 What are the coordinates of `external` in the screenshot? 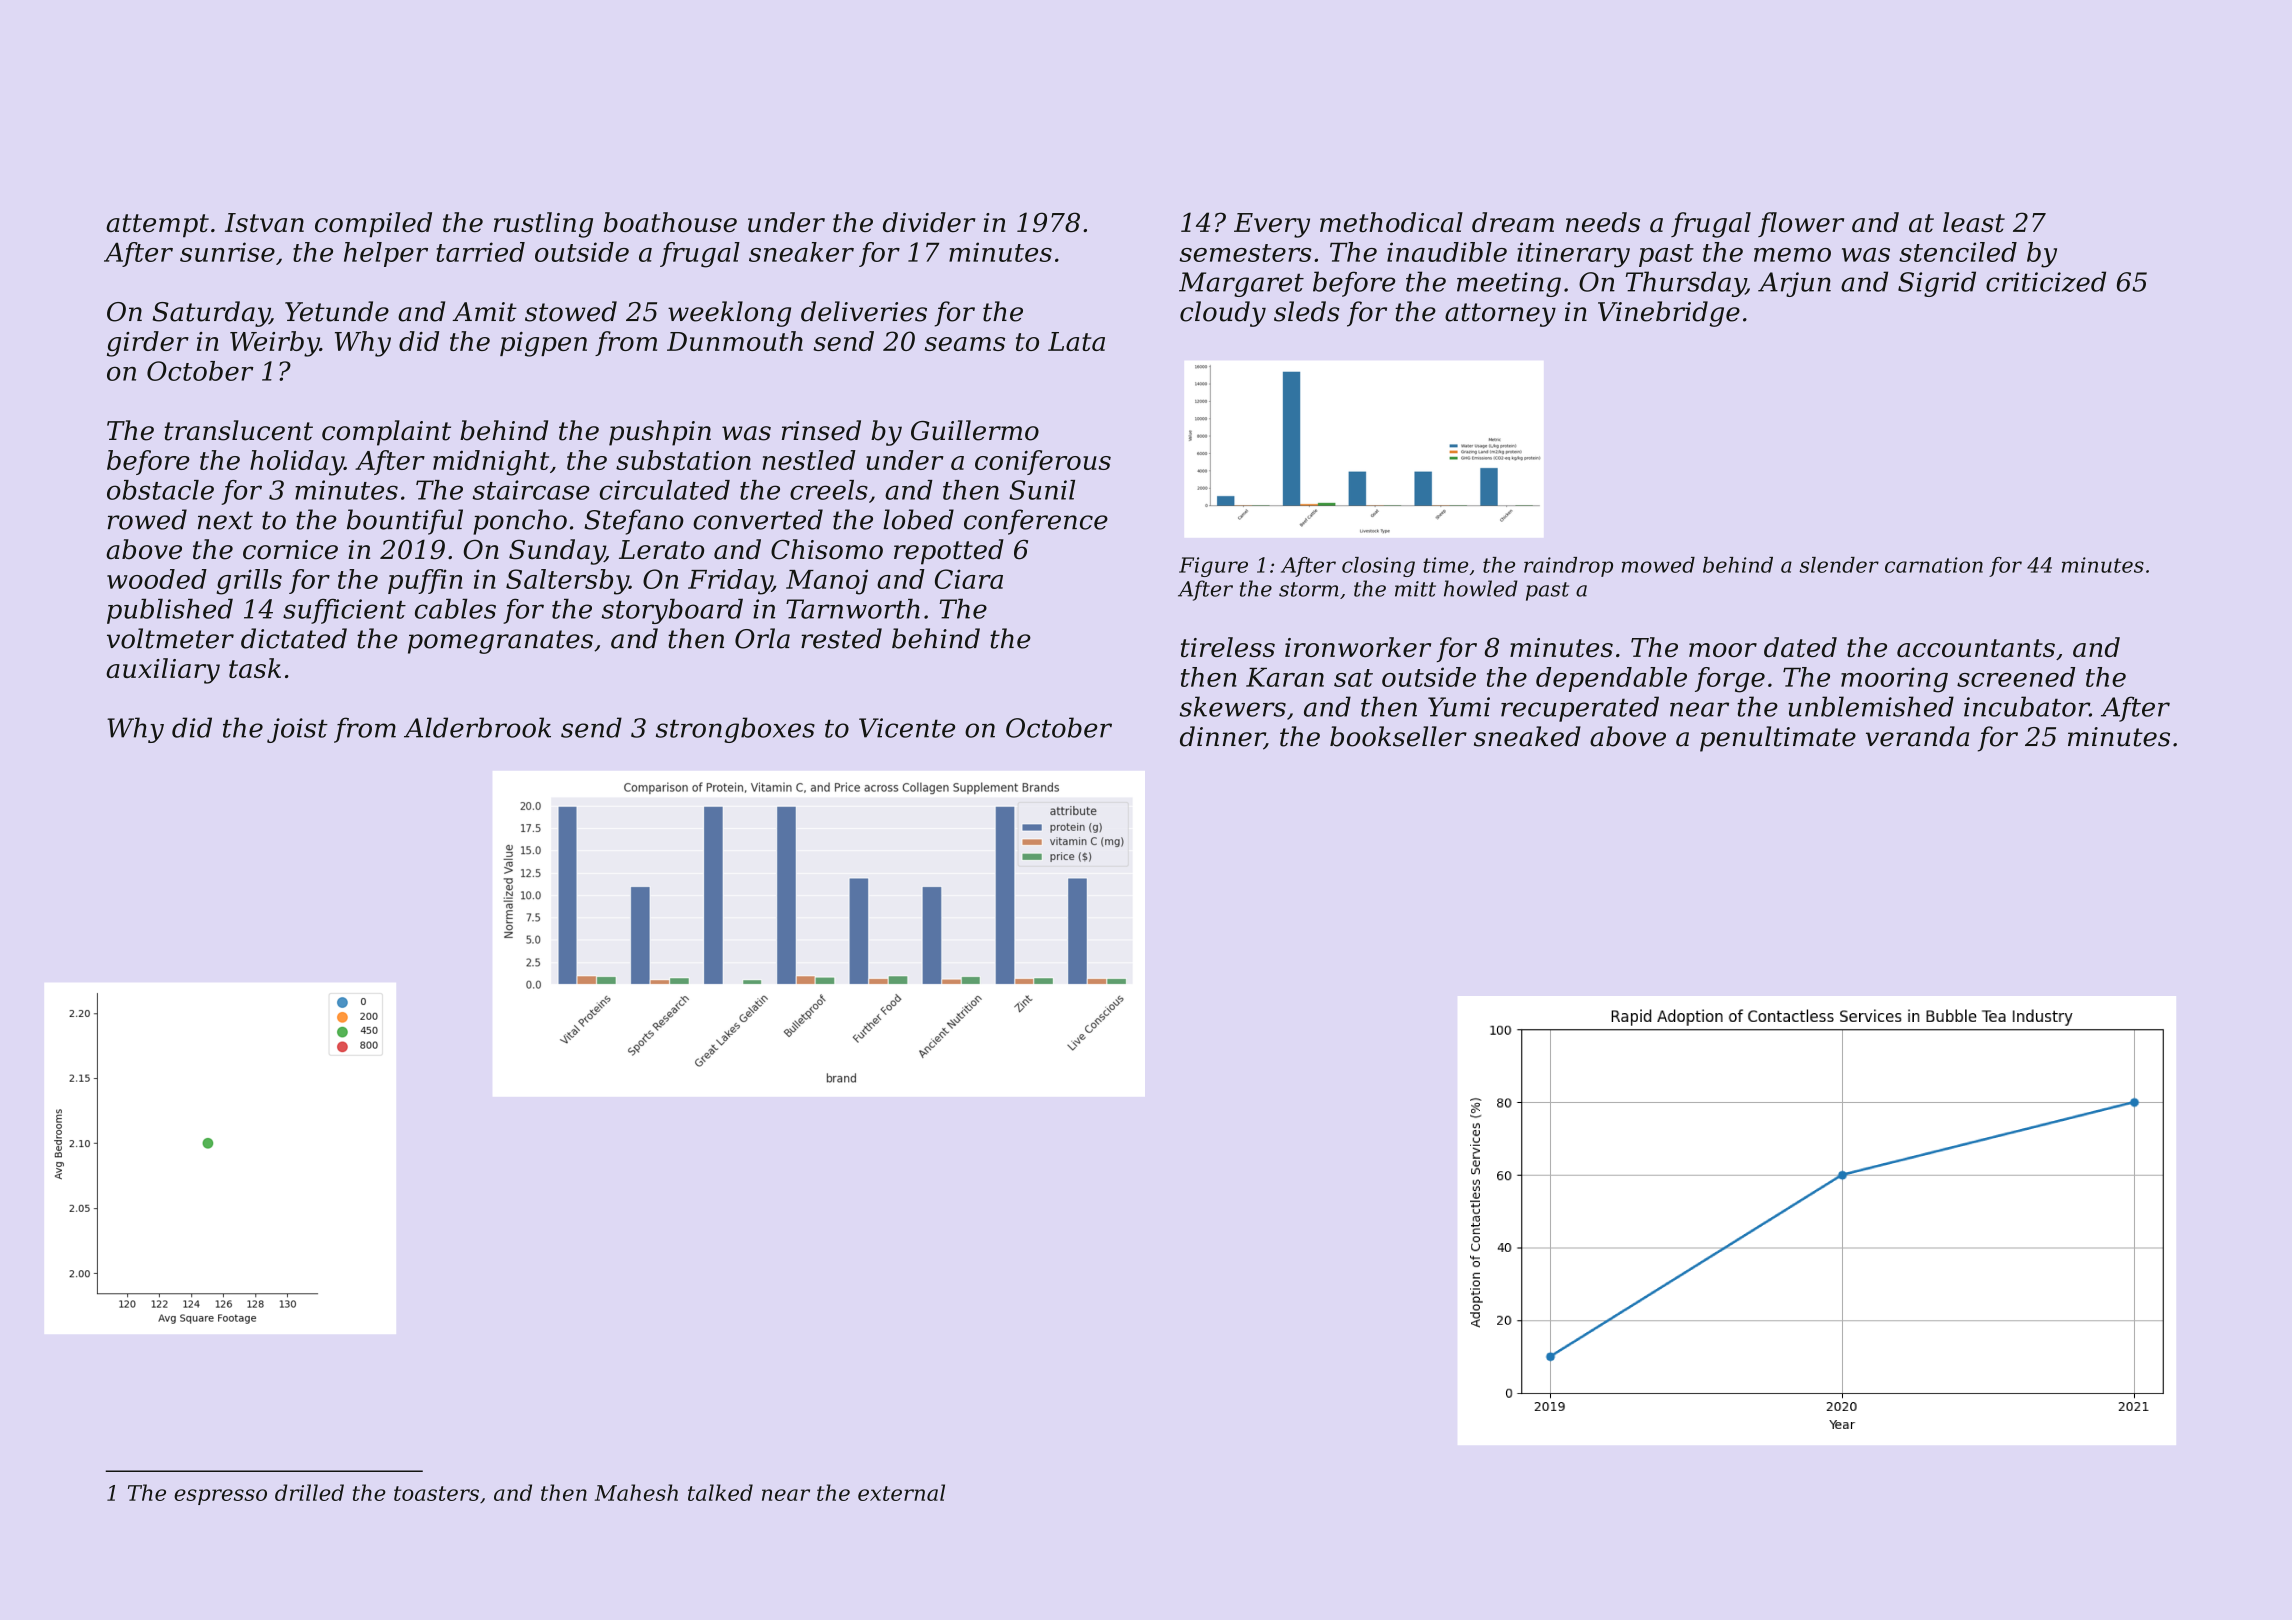 It's located at (901, 1492).
